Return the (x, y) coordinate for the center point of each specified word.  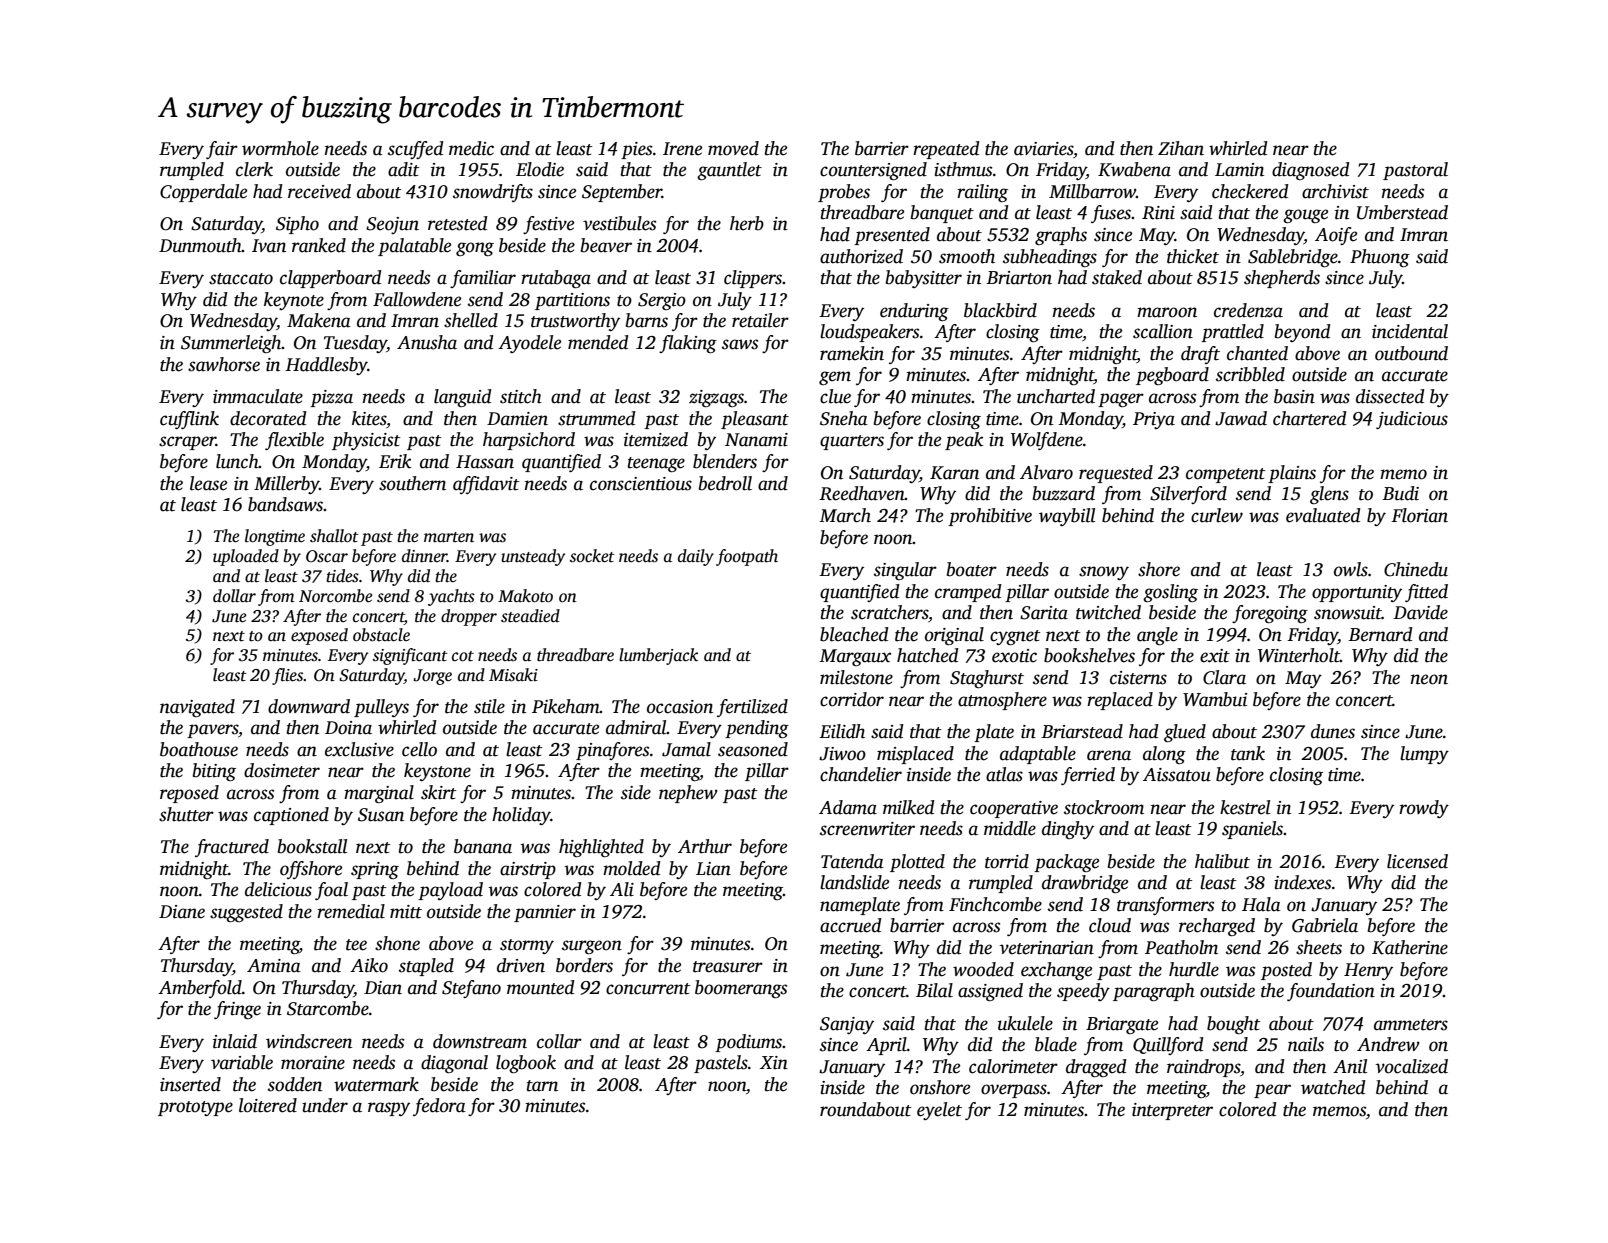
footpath (747, 557)
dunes (1333, 731)
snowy (1104, 573)
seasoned (753, 749)
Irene (682, 149)
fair (222, 150)
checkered (1250, 191)
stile (489, 706)
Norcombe (335, 596)
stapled (426, 967)
